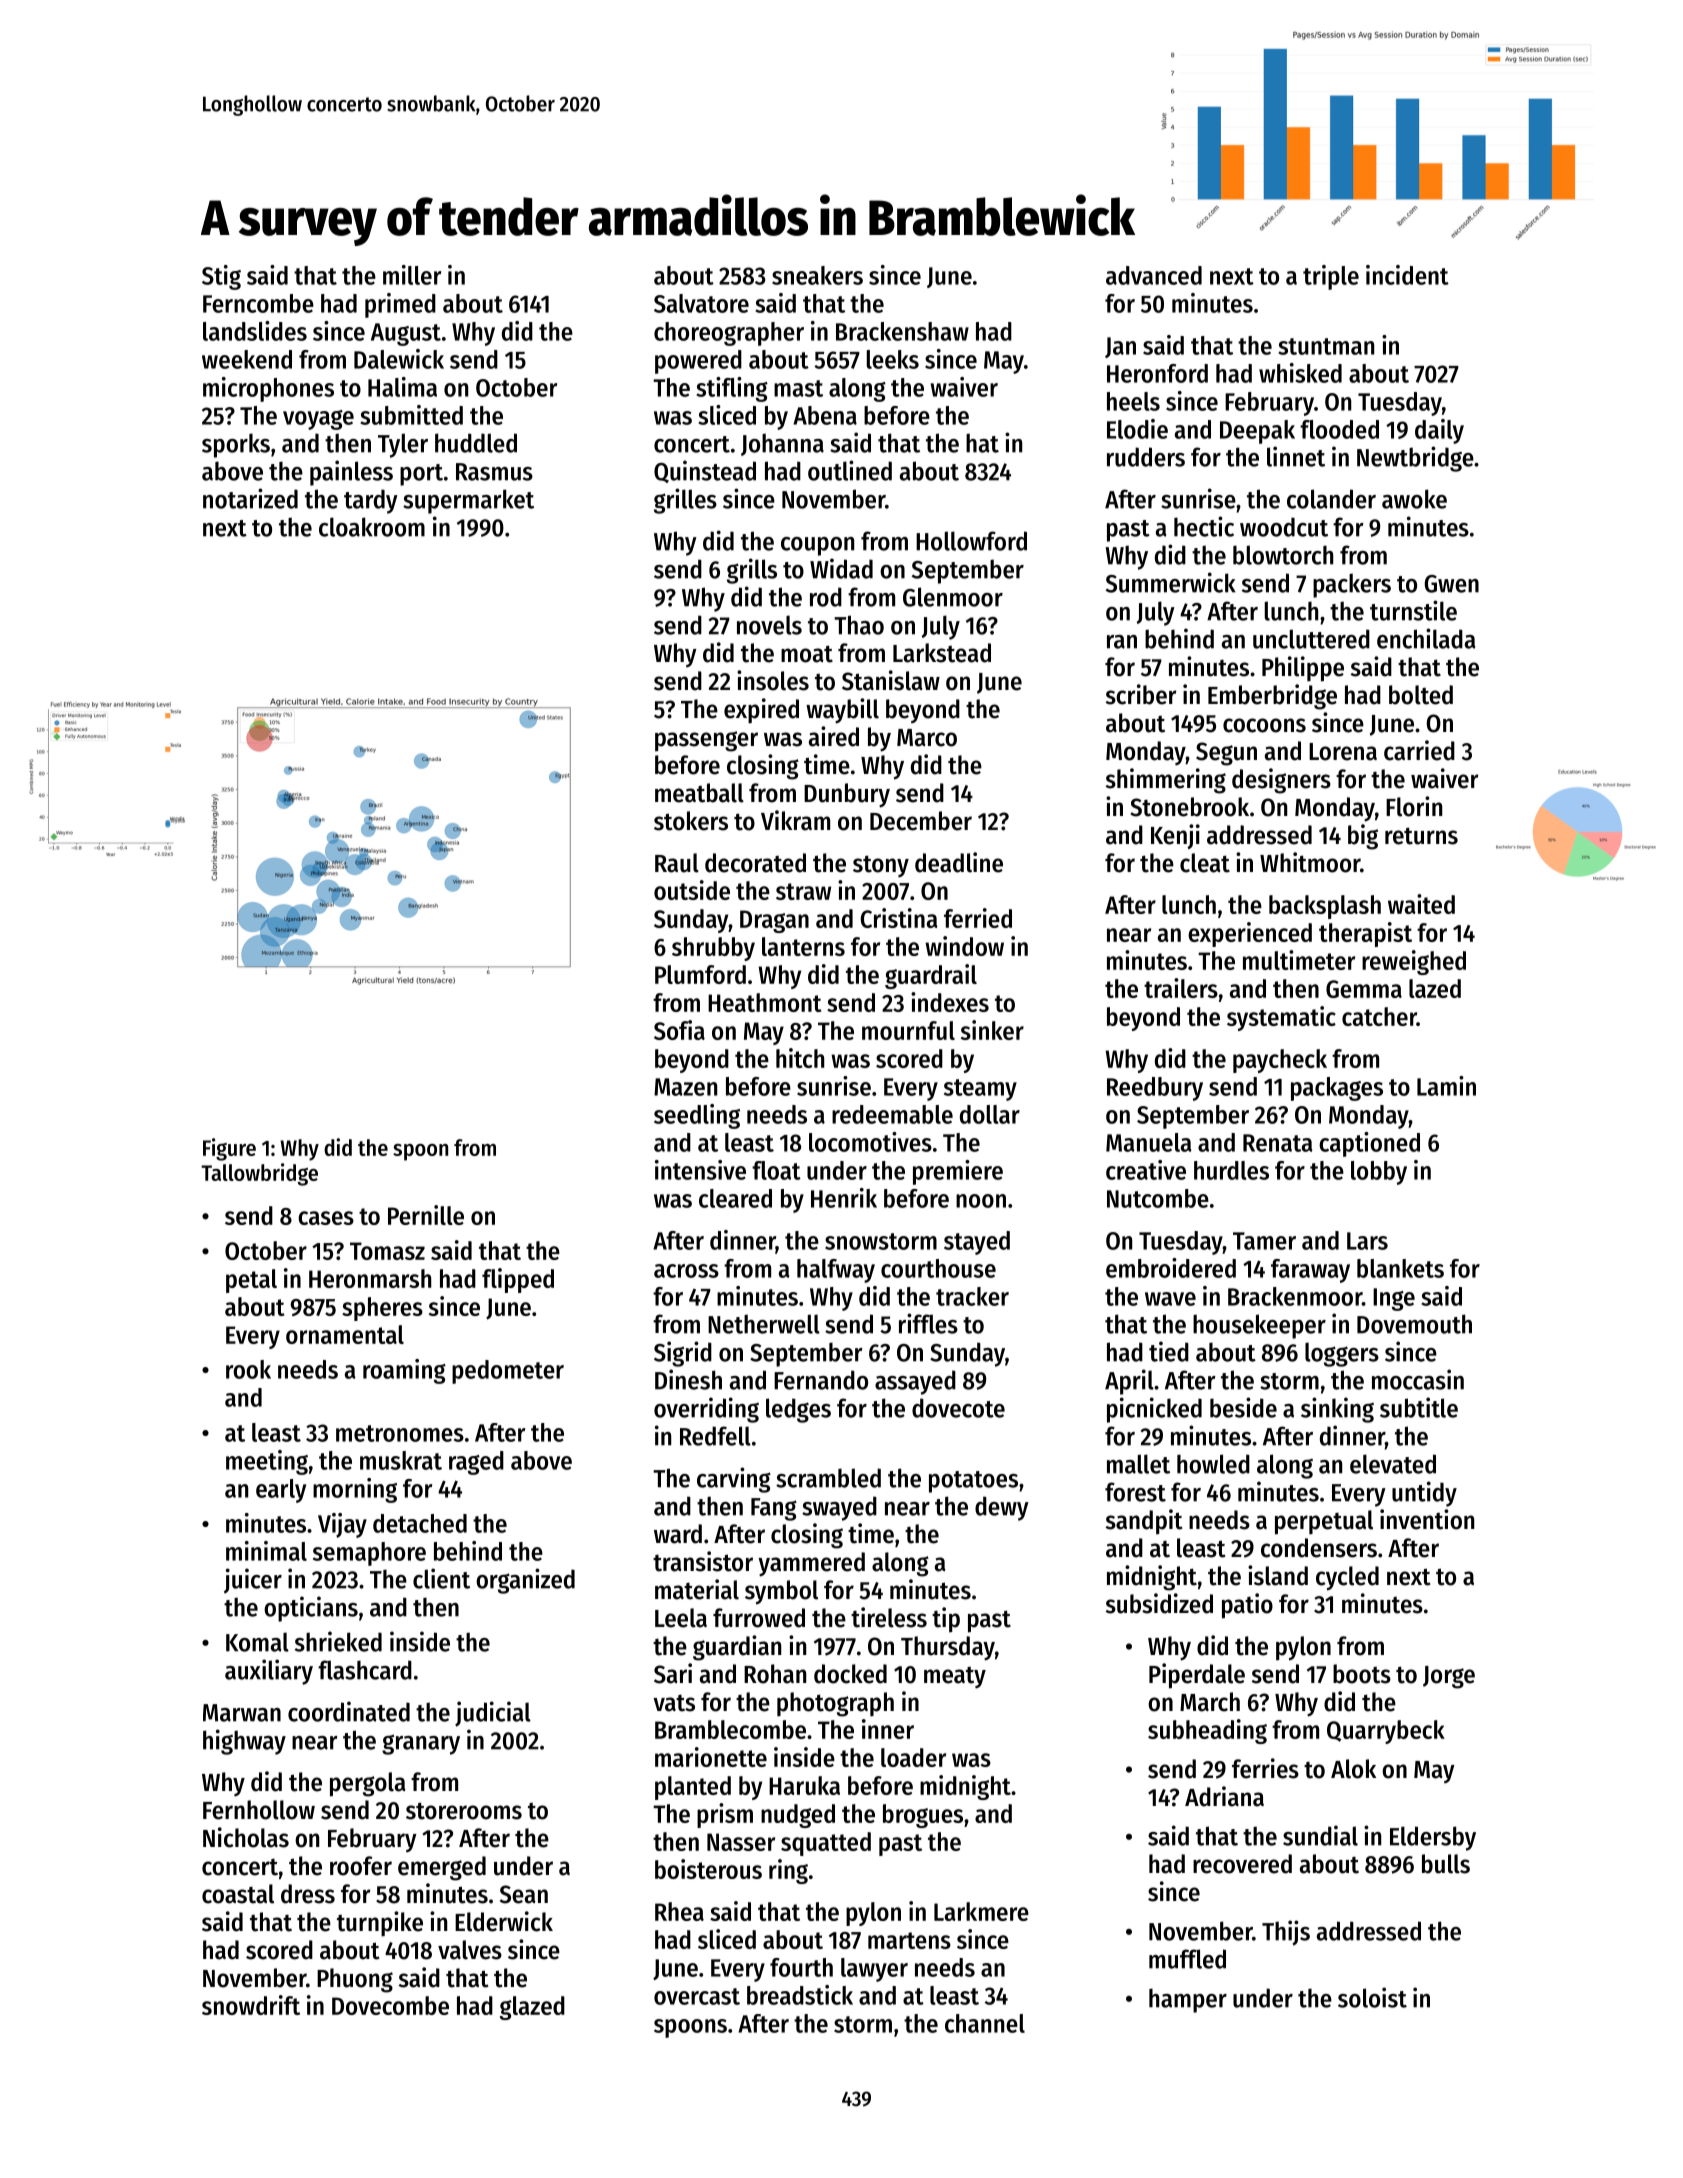 The image size is (1683, 2178). Describe the element at coordinates (259, 1174) in the screenshot. I see `Tallowbridge` at that location.
